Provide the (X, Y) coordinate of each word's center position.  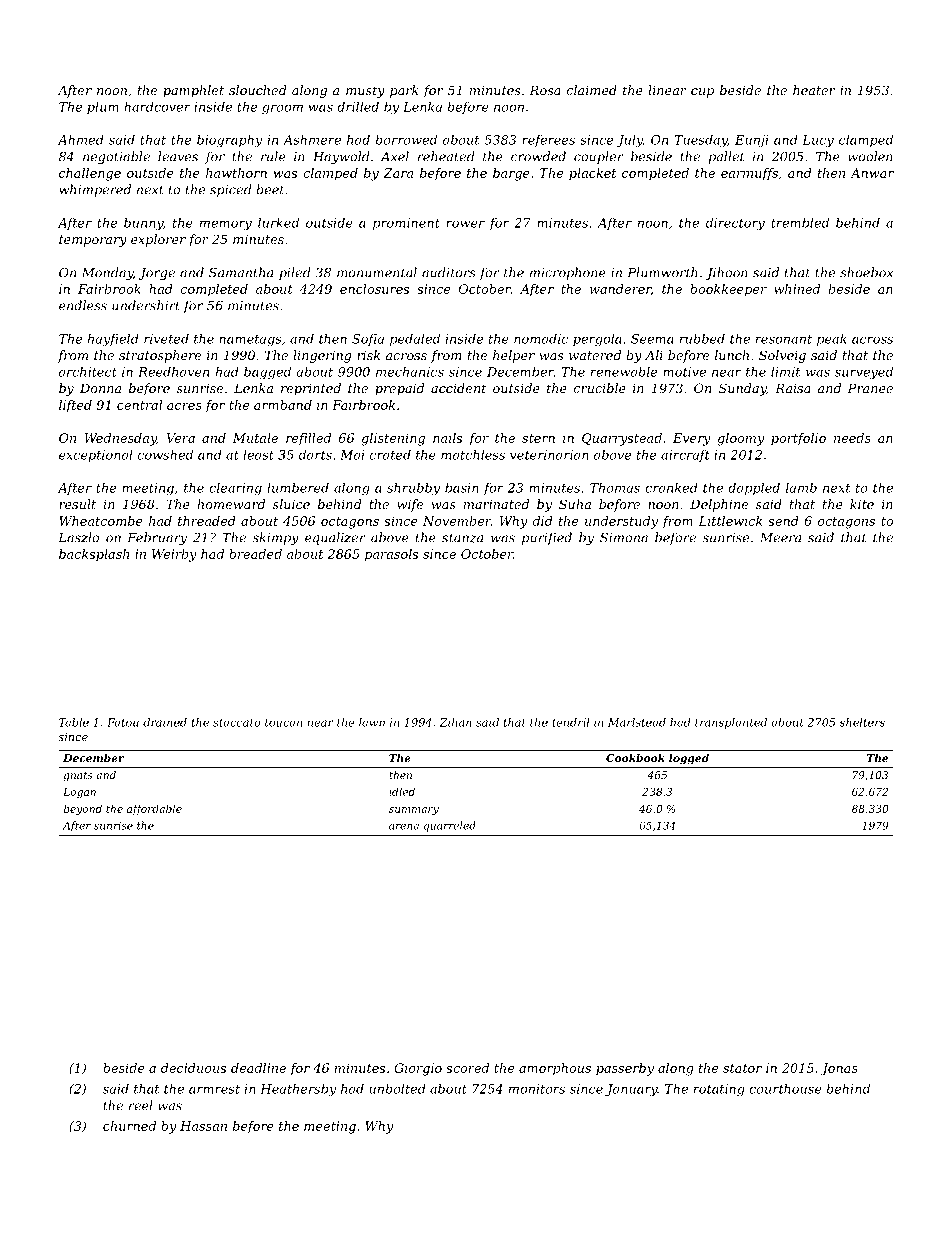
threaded (207, 521)
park (404, 91)
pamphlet (193, 91)
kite (862, 504)
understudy (621, 522)
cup (702, 93)
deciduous (193, 1068)
